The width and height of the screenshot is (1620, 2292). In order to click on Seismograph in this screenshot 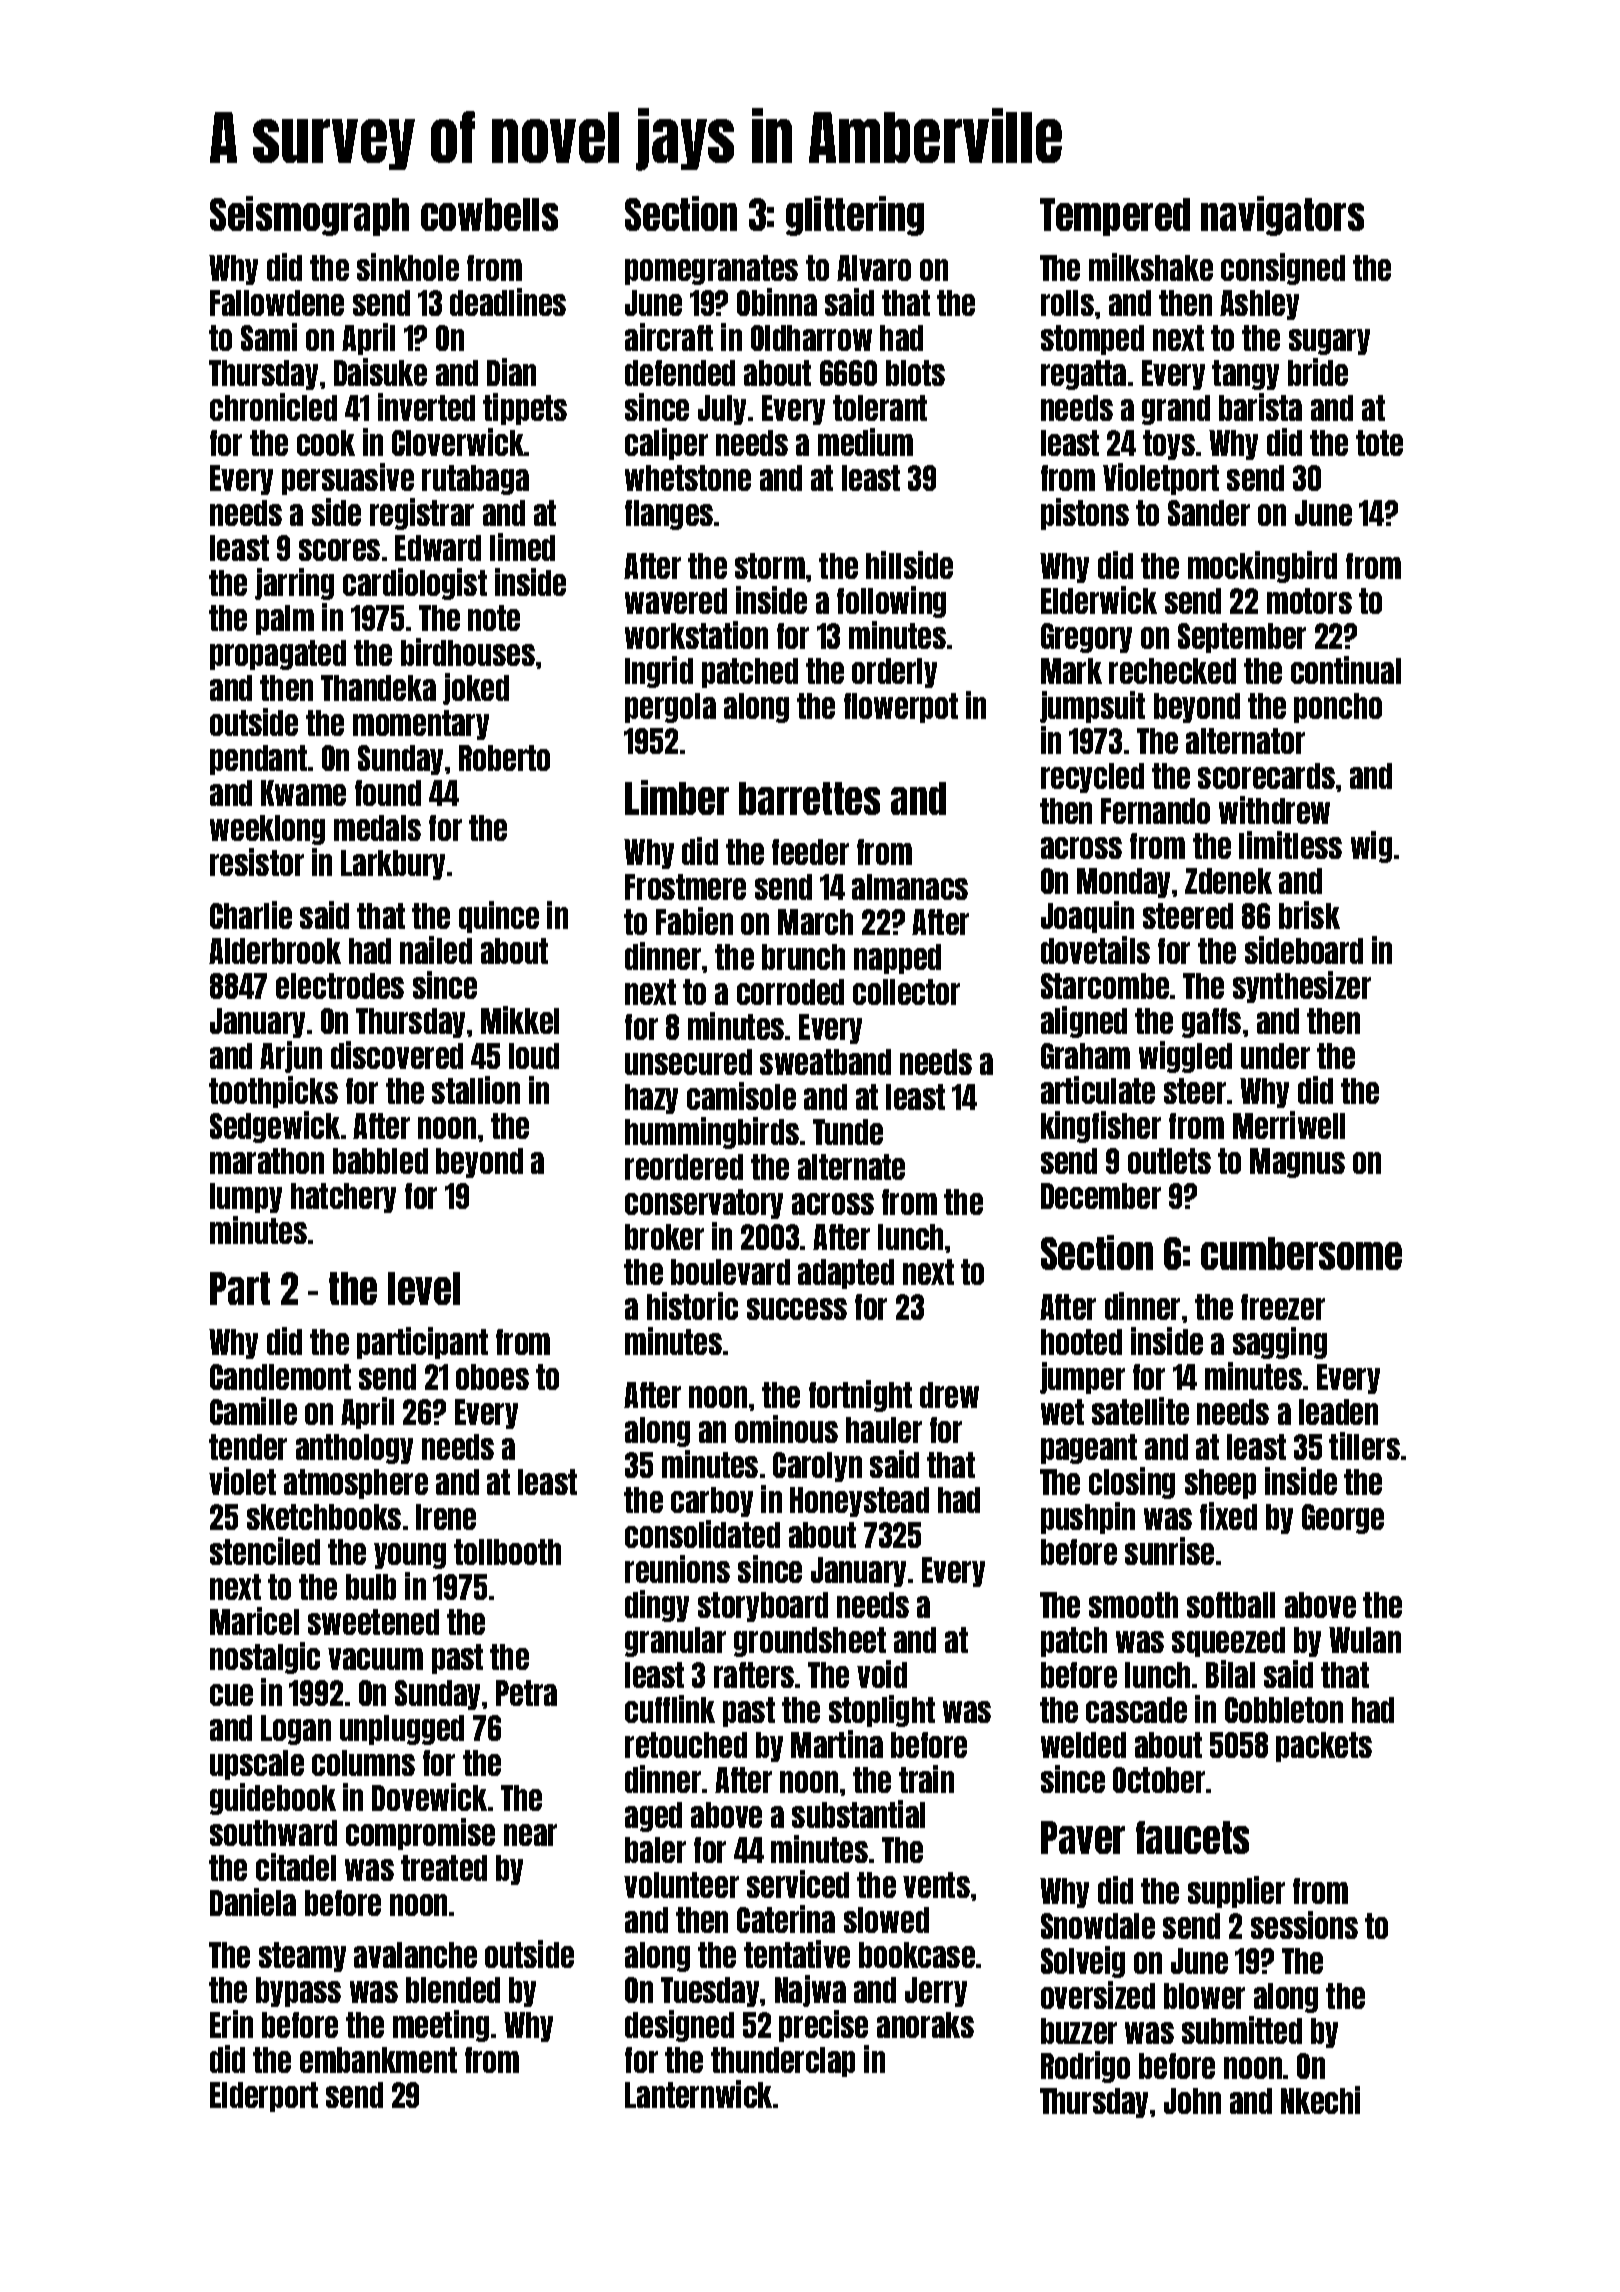, I will do `click(309, 216)`.
